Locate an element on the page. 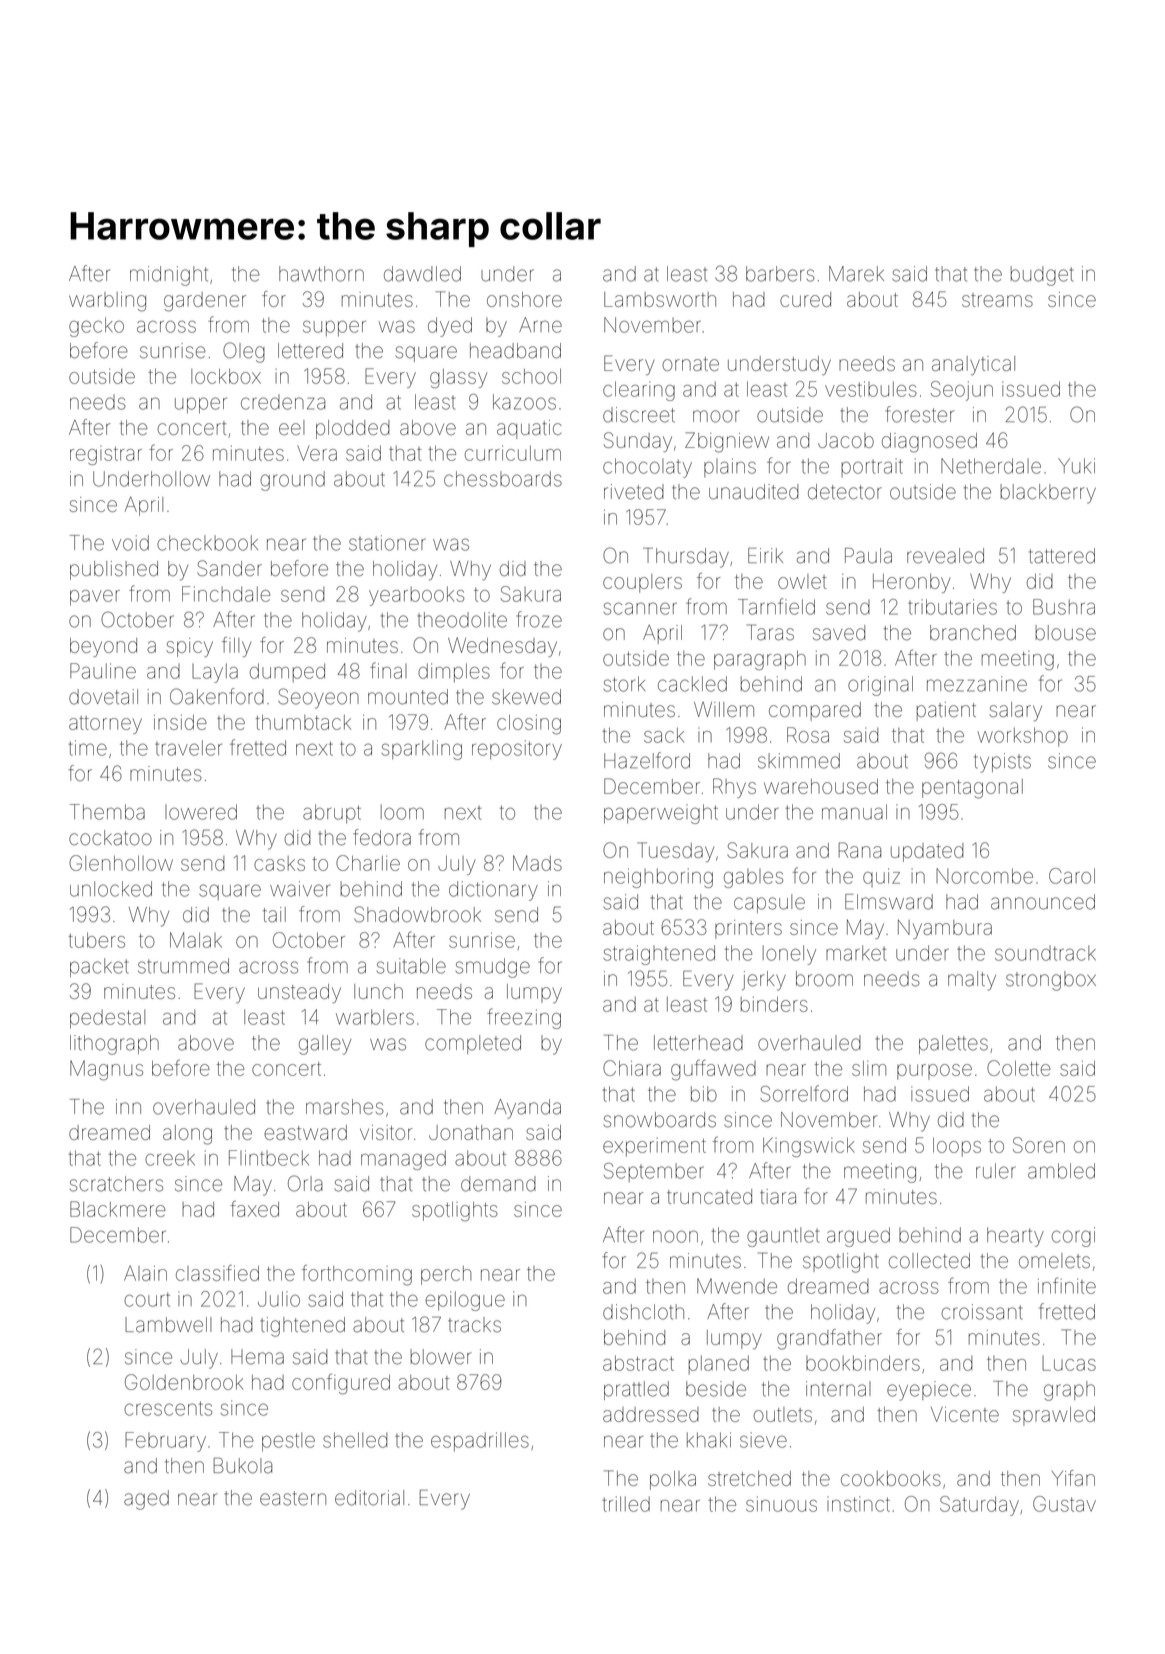 Image resolution: width=1165 pixels, height=1654 pixels. truncated is located at coordinates (709, 1196).
